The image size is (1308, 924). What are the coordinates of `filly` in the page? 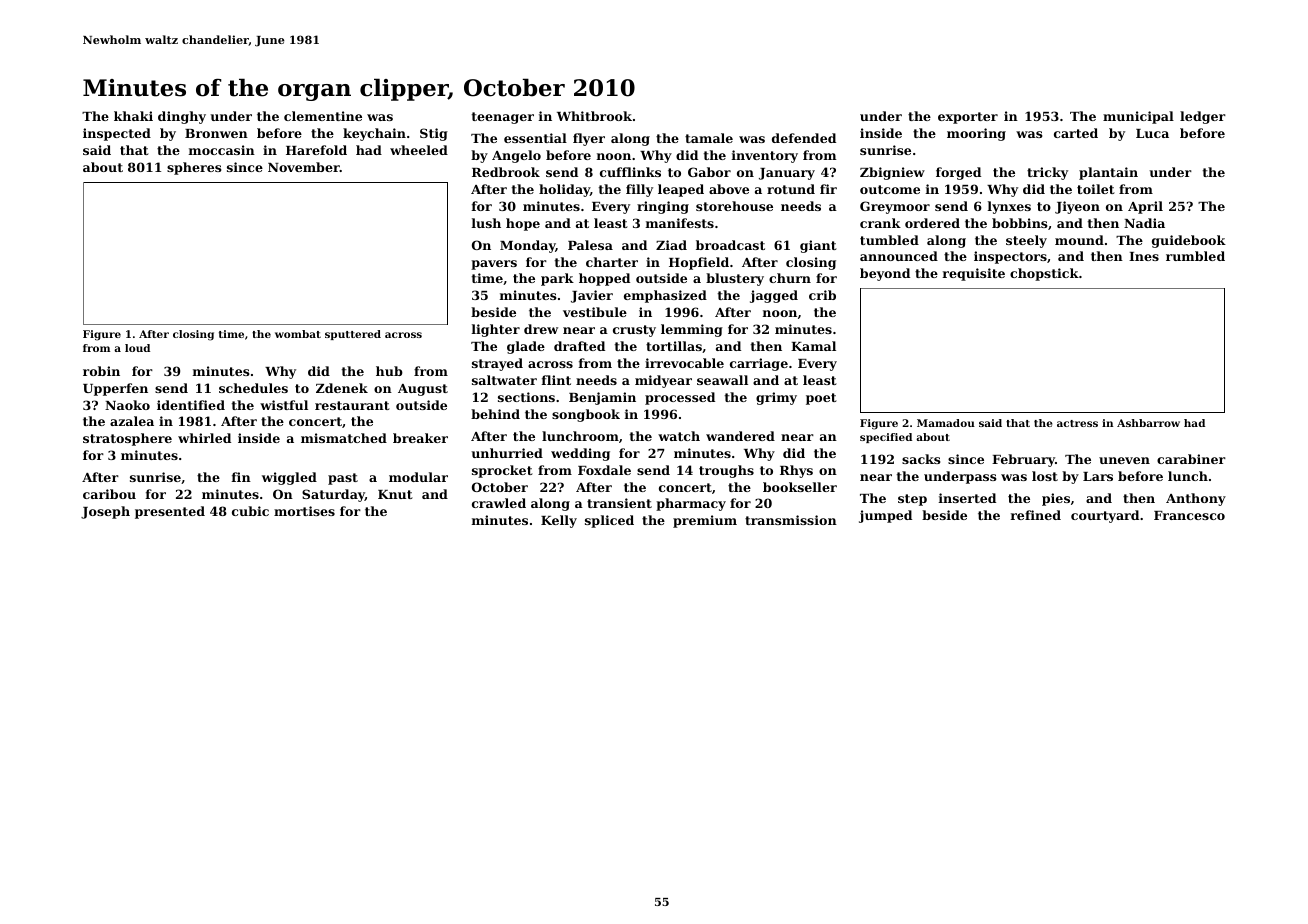 It's located at (639, 190).
